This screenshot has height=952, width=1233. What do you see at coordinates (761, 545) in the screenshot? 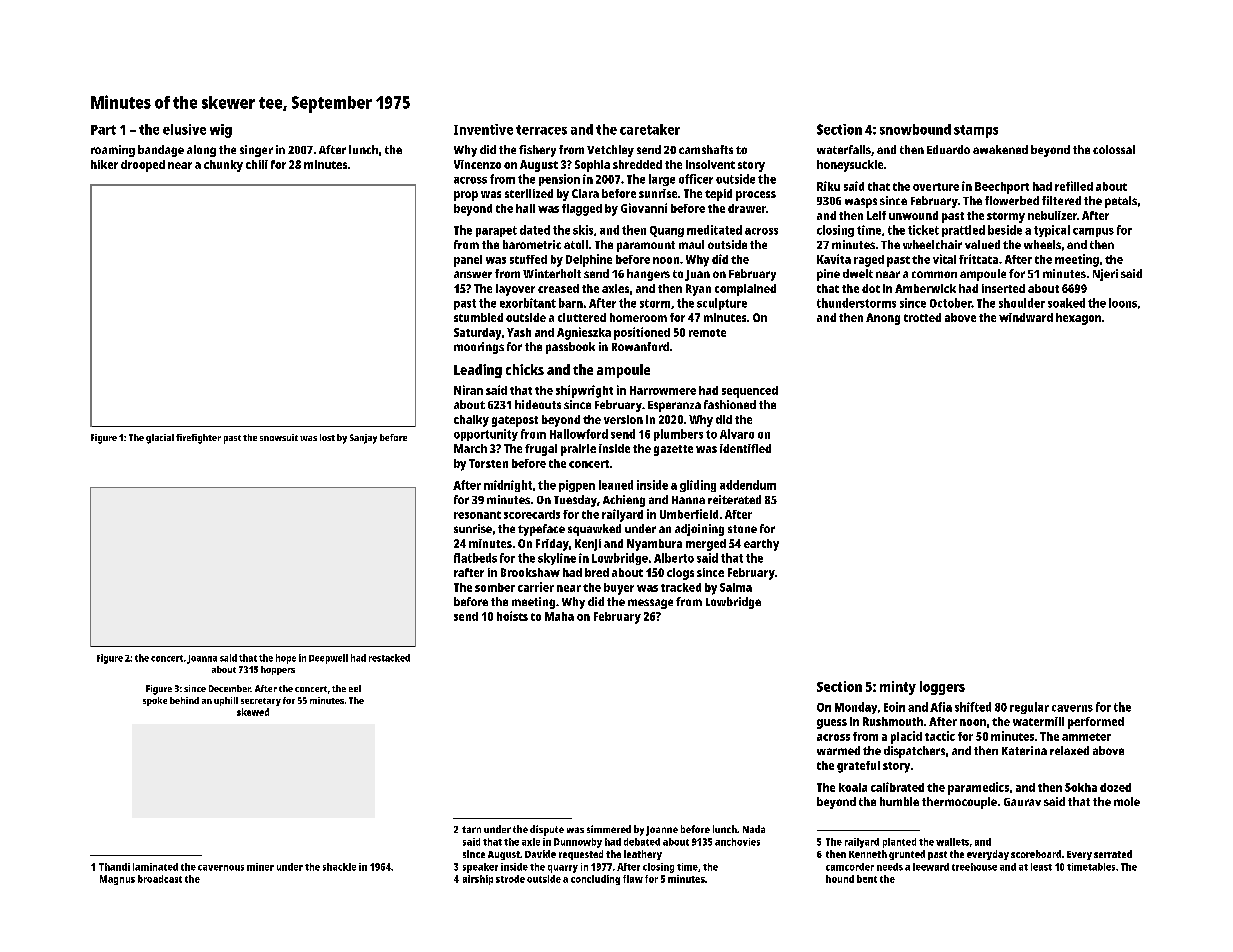
I see `earthy` at bounding box center [761, 545].
